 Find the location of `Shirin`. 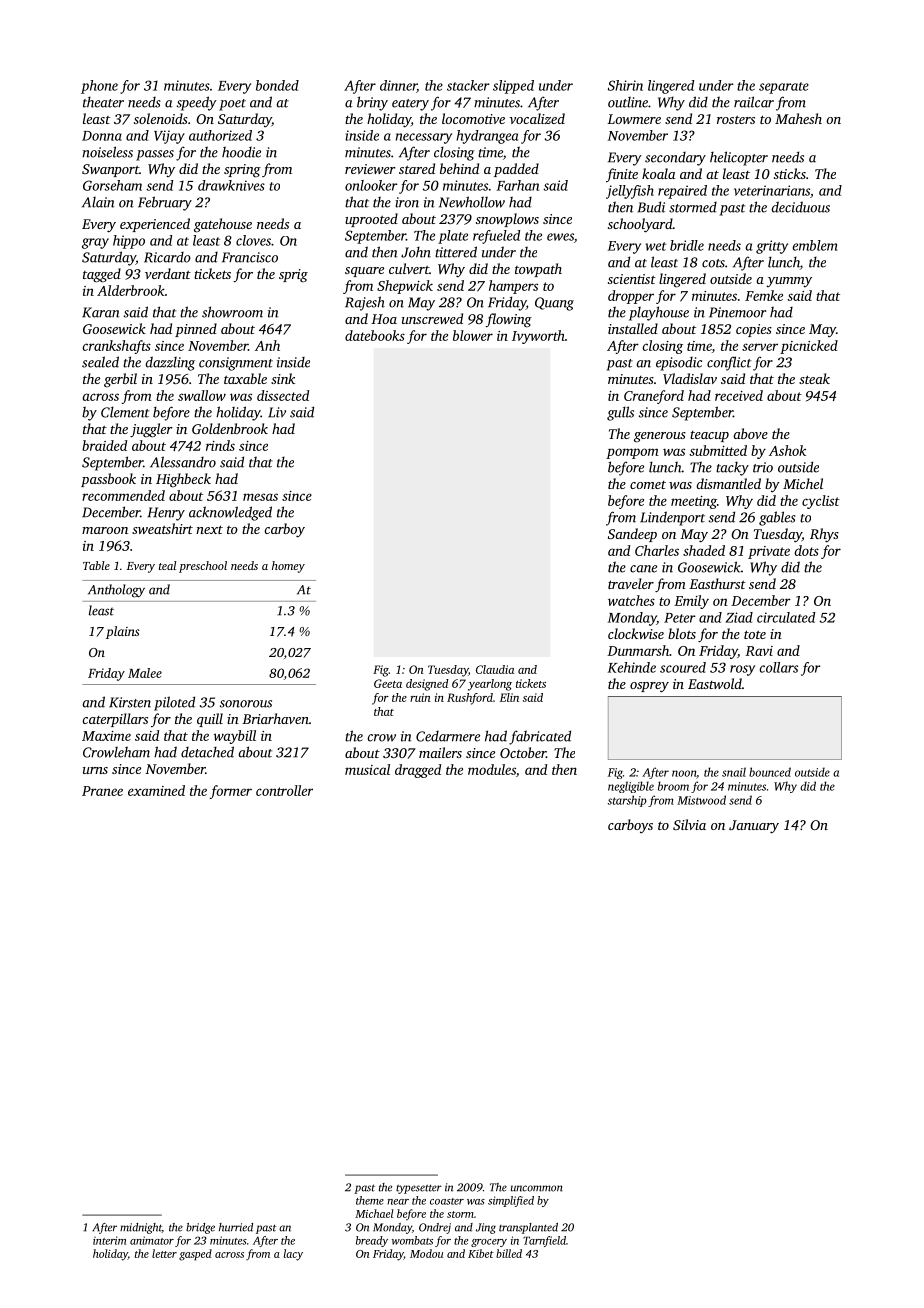

Shirin is located at coordinates (625, 85).
